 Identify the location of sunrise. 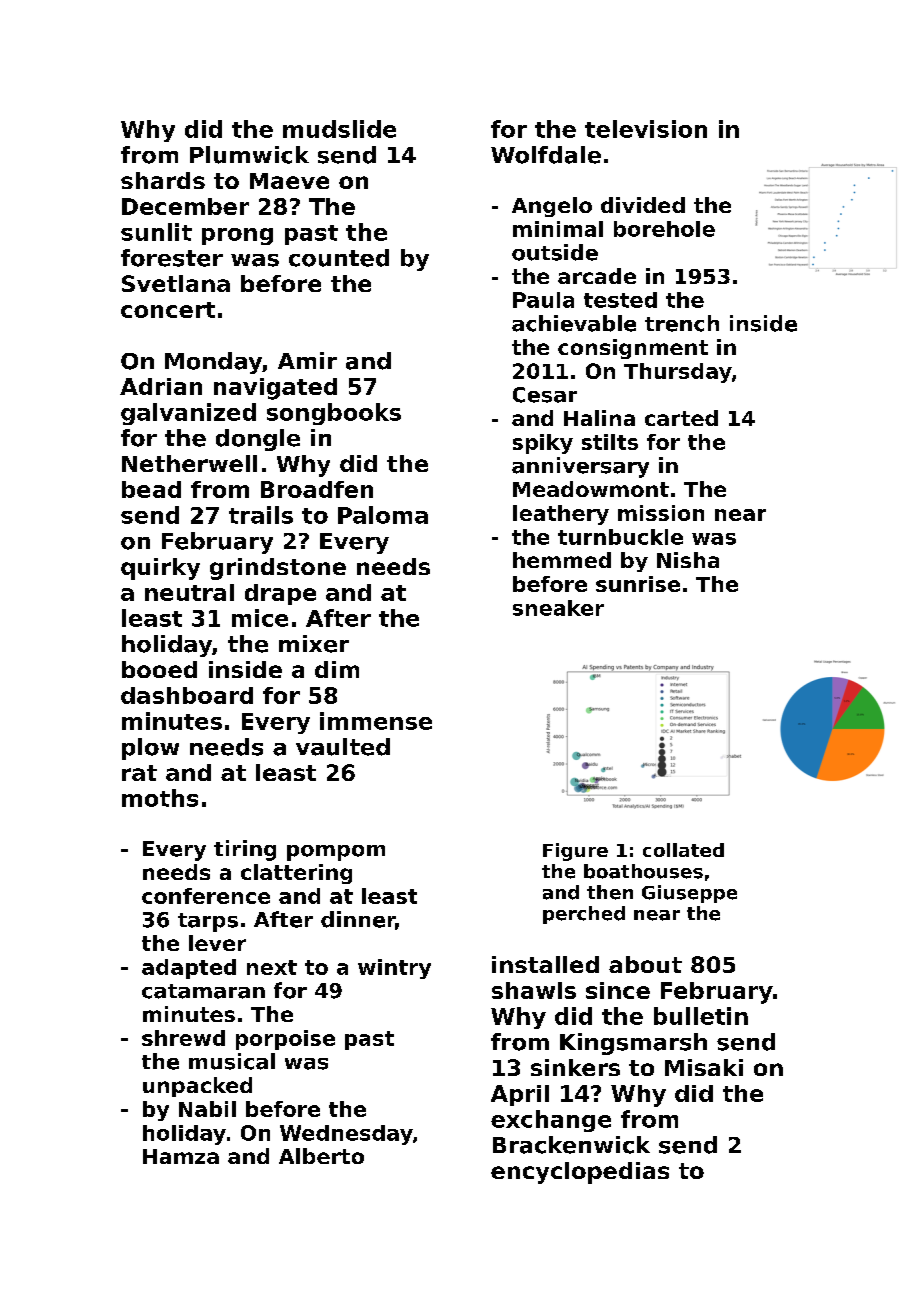
(638, 584).
